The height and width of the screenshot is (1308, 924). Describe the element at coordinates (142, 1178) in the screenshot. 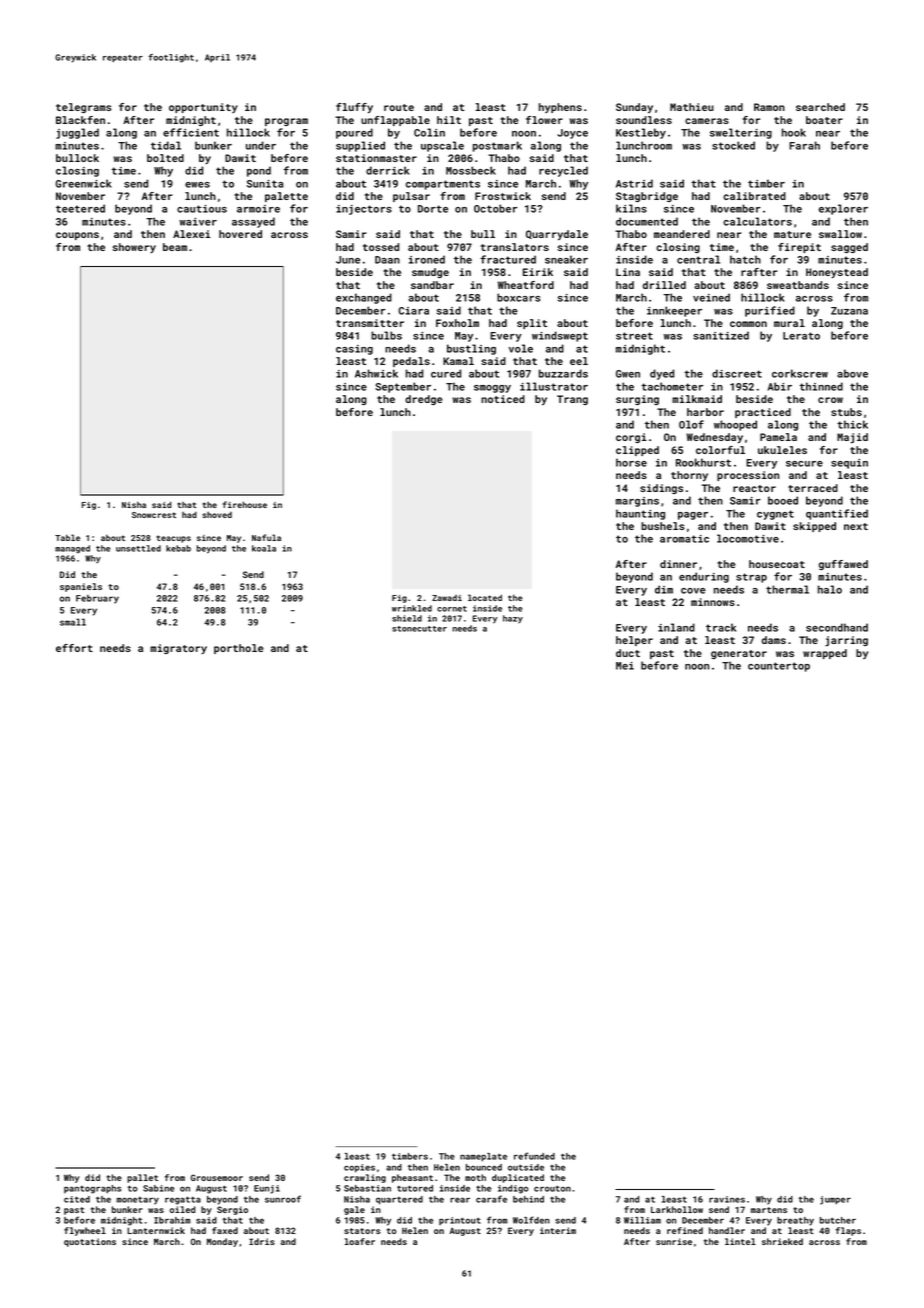

I see `pallet` at that location.
